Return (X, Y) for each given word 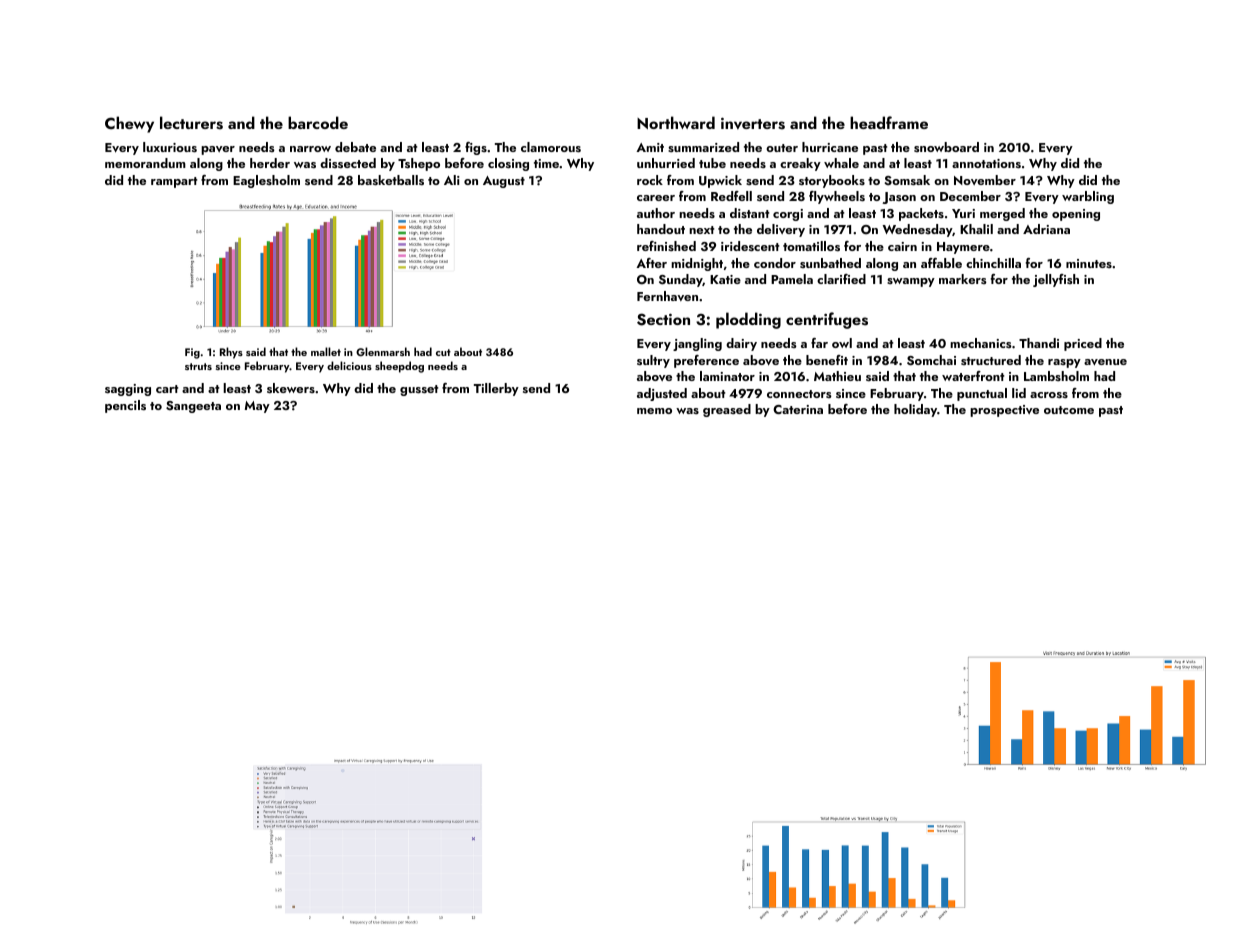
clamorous (551, 147)
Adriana (1046, 229)
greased (727, 410)
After (651, 263)
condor (775, 263)
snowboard (946, 147)
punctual (982, 394)
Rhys (231, 353)
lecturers (191, 123)
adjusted (662, 394)
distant (749, 213)
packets (921, 214)
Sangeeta (193, 407)
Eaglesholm (266, 181)
